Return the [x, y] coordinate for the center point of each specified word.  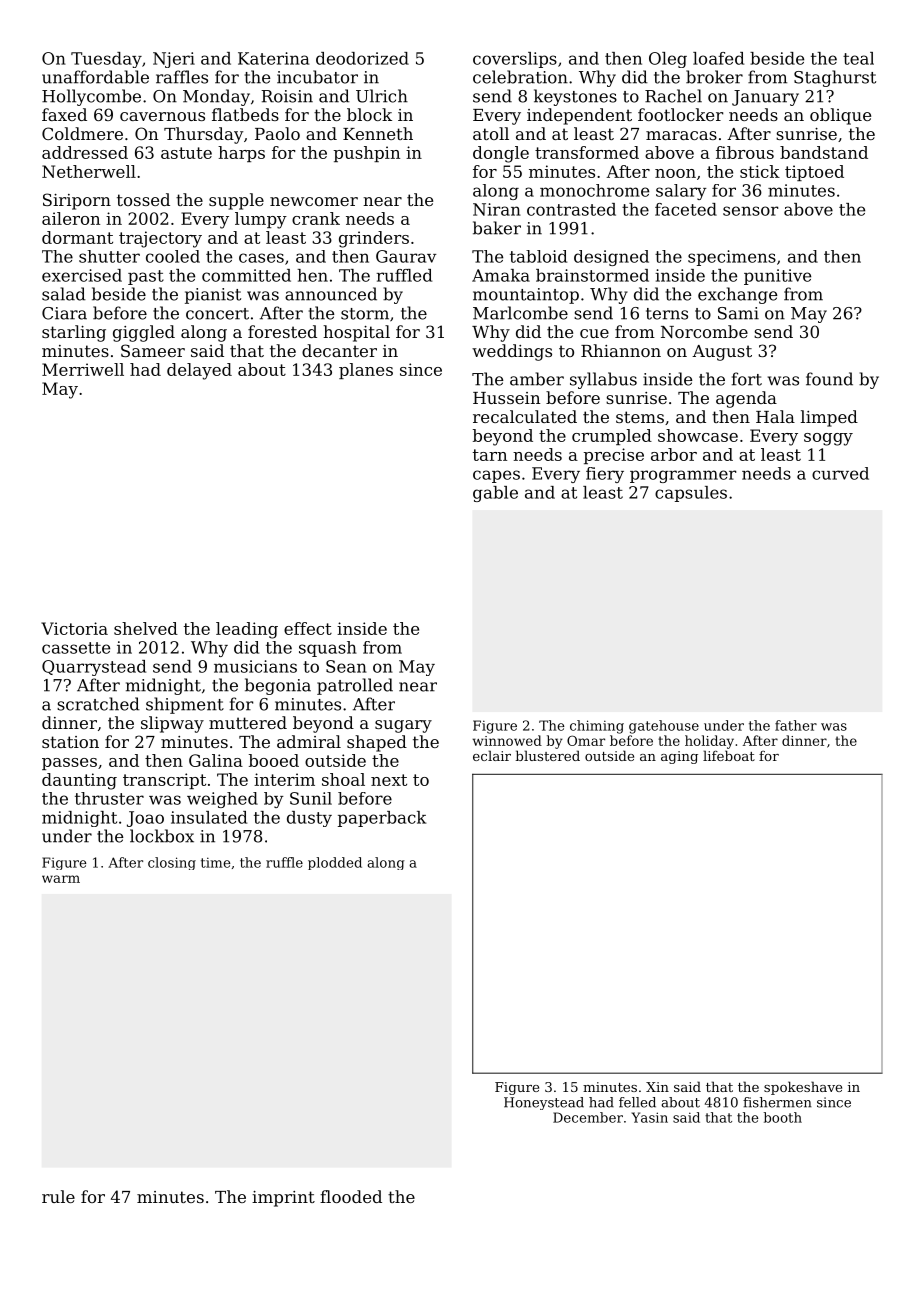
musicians [255, 666]
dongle [501, 154]
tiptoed [814, 173]
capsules [691, 494]
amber [537, 379]
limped [829, 418]
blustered [547, 755]
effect [308, 628]
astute [186, 153]
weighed [222, 800]
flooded [351, 1196]
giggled [144, 333]
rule [58, 1196]
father [796, 725]
